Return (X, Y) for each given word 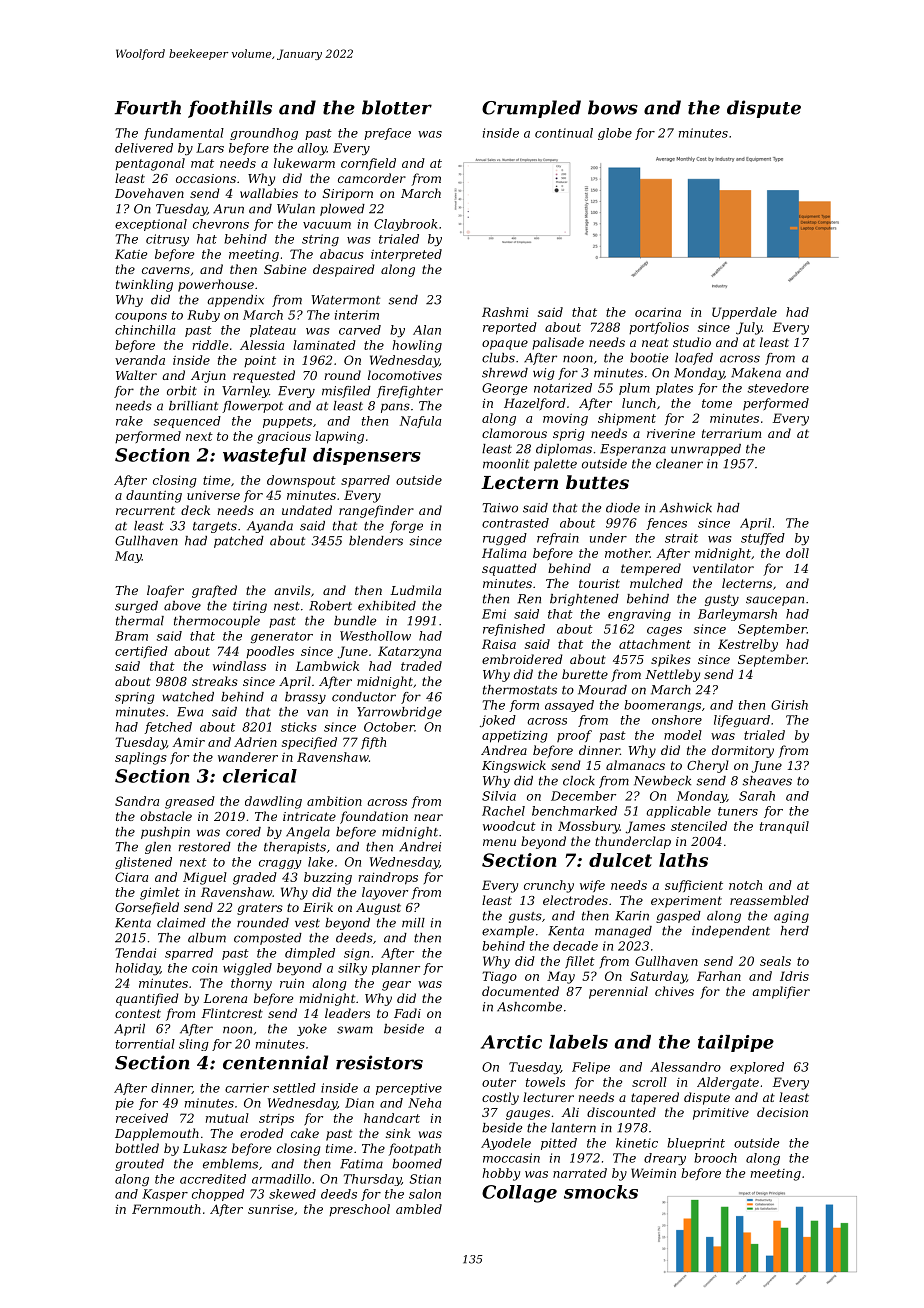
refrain (558, 539)
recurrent (145, 510)
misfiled (346, 392)
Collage (519, 1194)
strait (681, 538)
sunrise (270, 1209)
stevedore (778, 388)
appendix (235, 301)
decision (782, 1112)
